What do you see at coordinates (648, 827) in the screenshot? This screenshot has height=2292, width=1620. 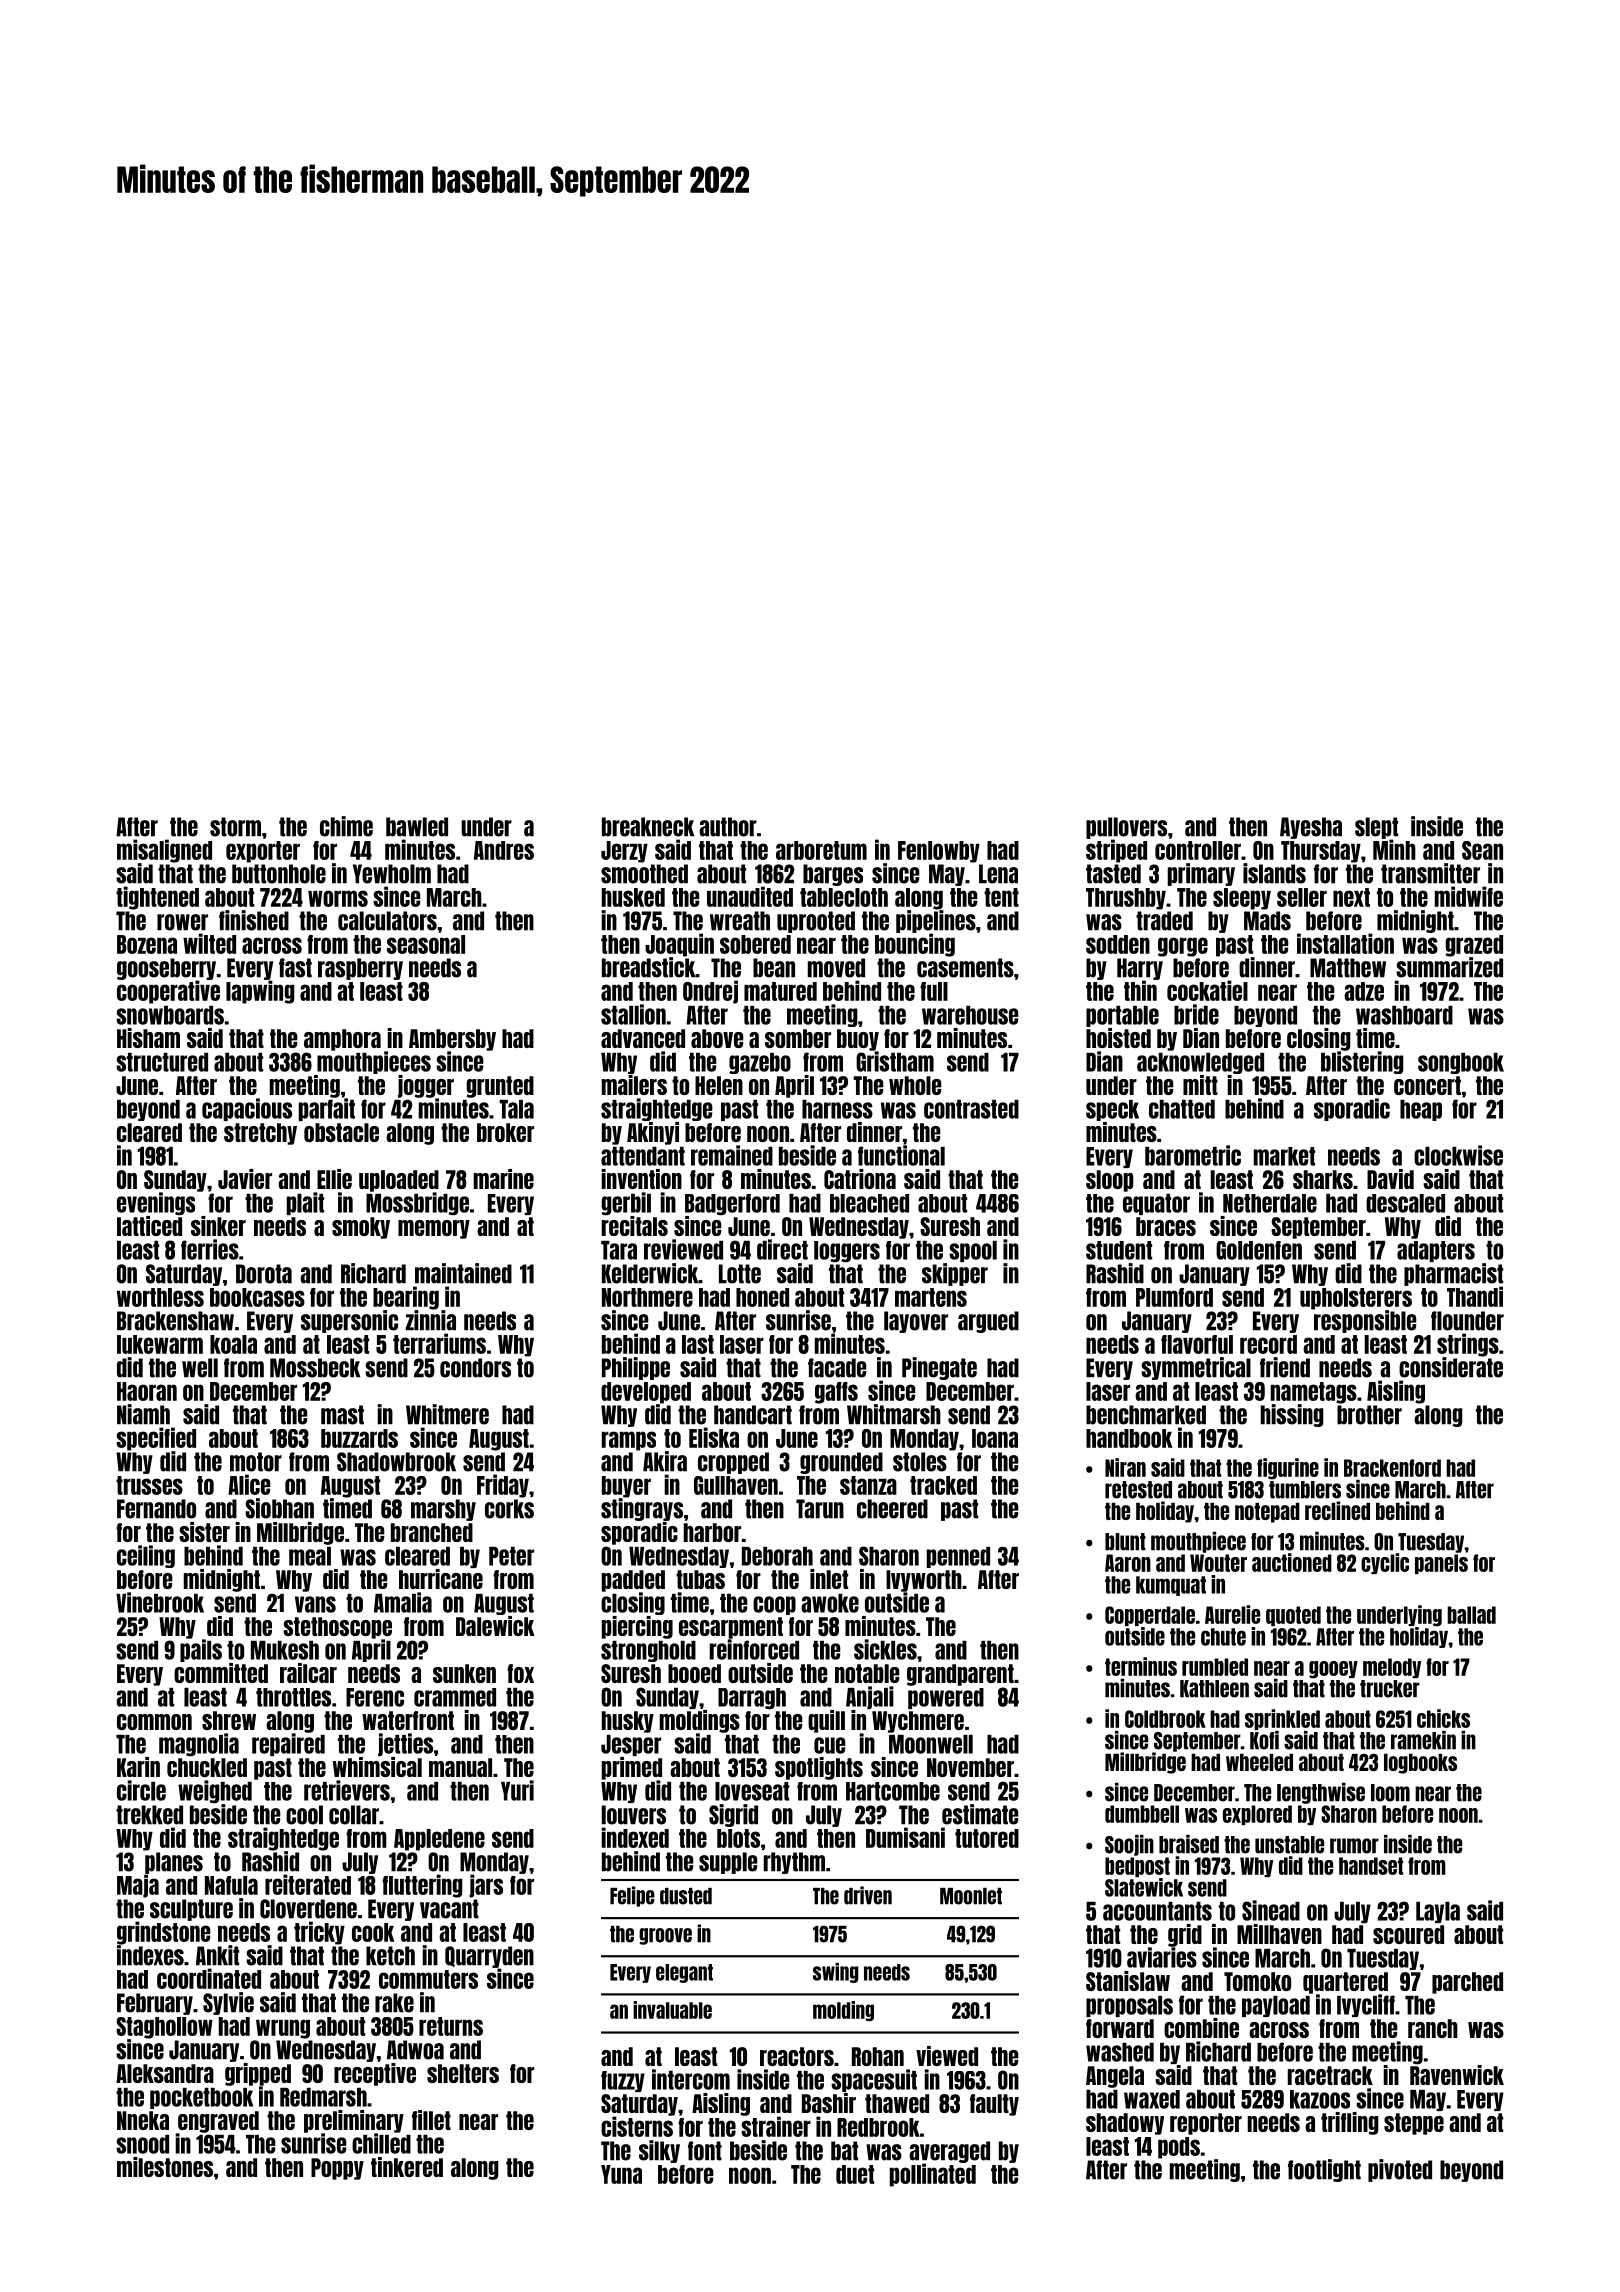 I see `breakneck` at bounding box center [648, 827].
